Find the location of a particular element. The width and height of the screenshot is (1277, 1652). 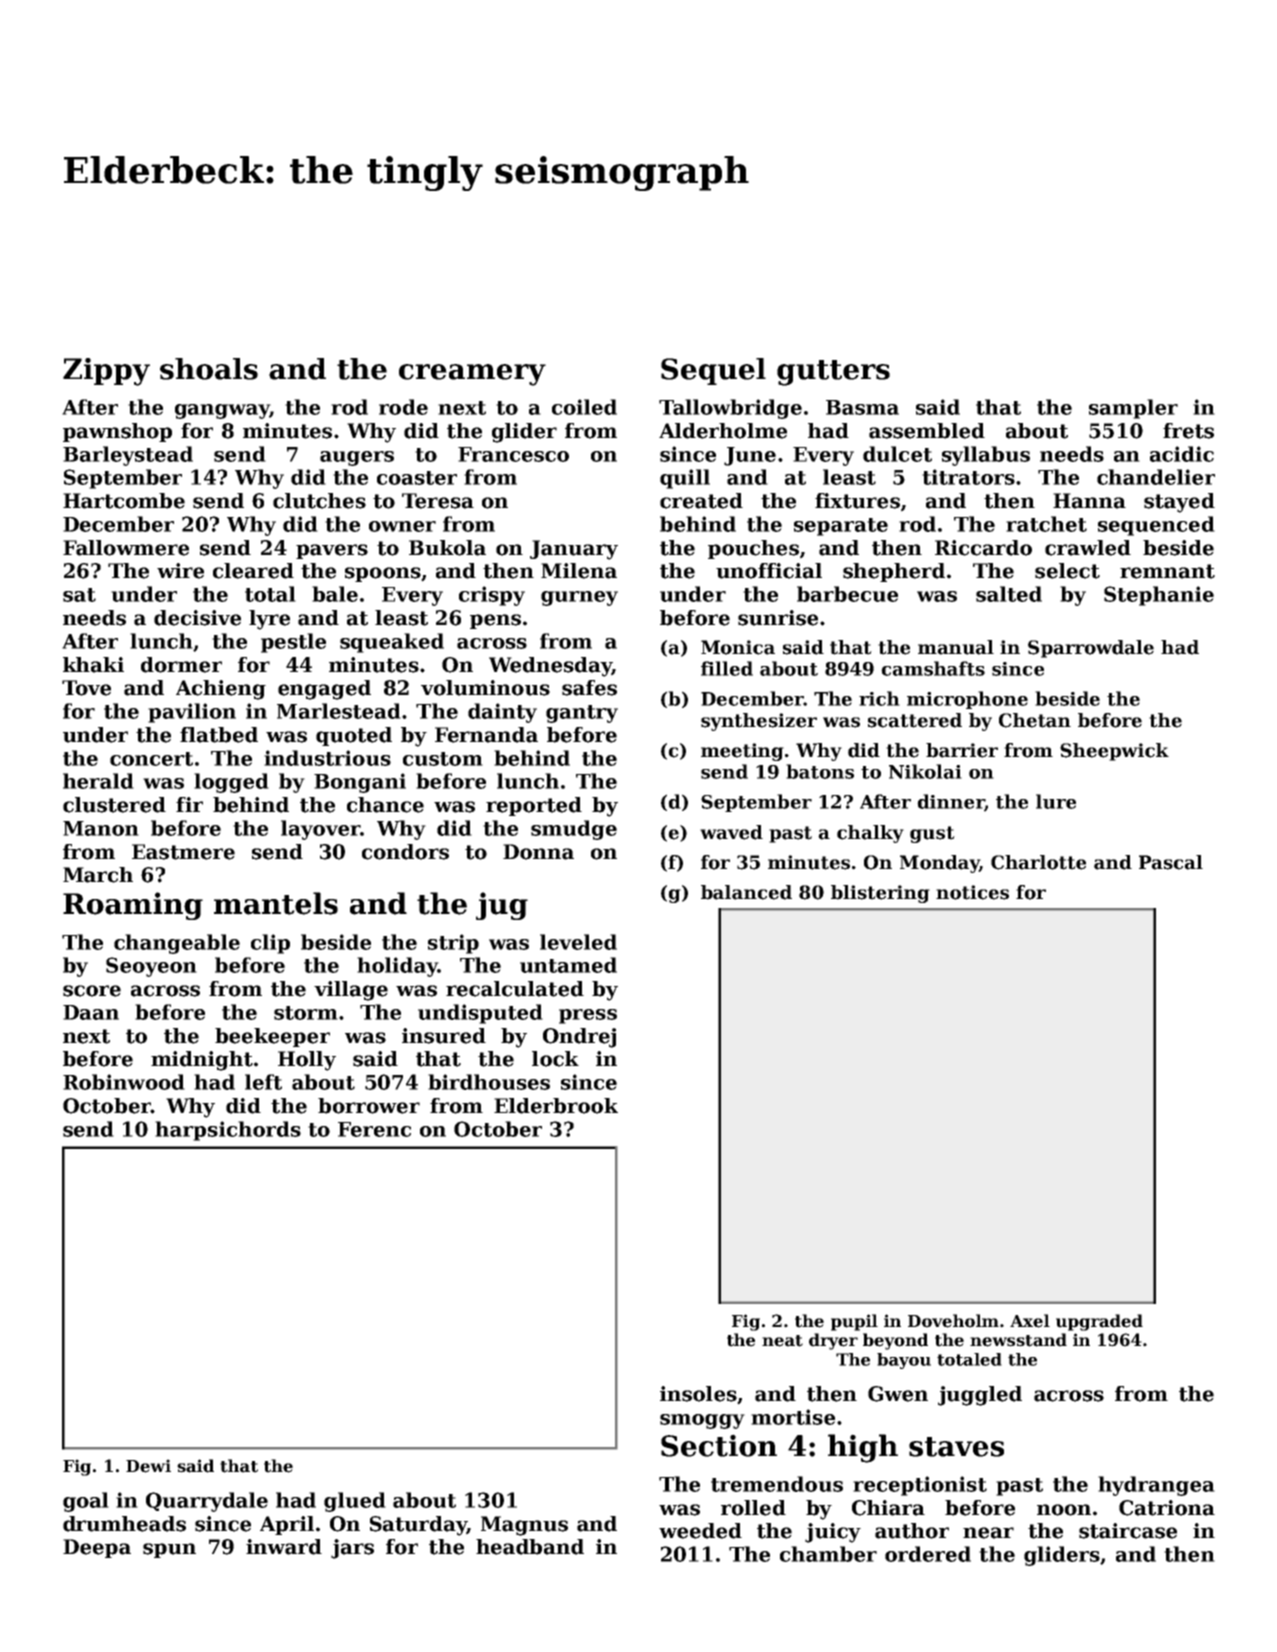

wire is located at coordinates (180, 571).
